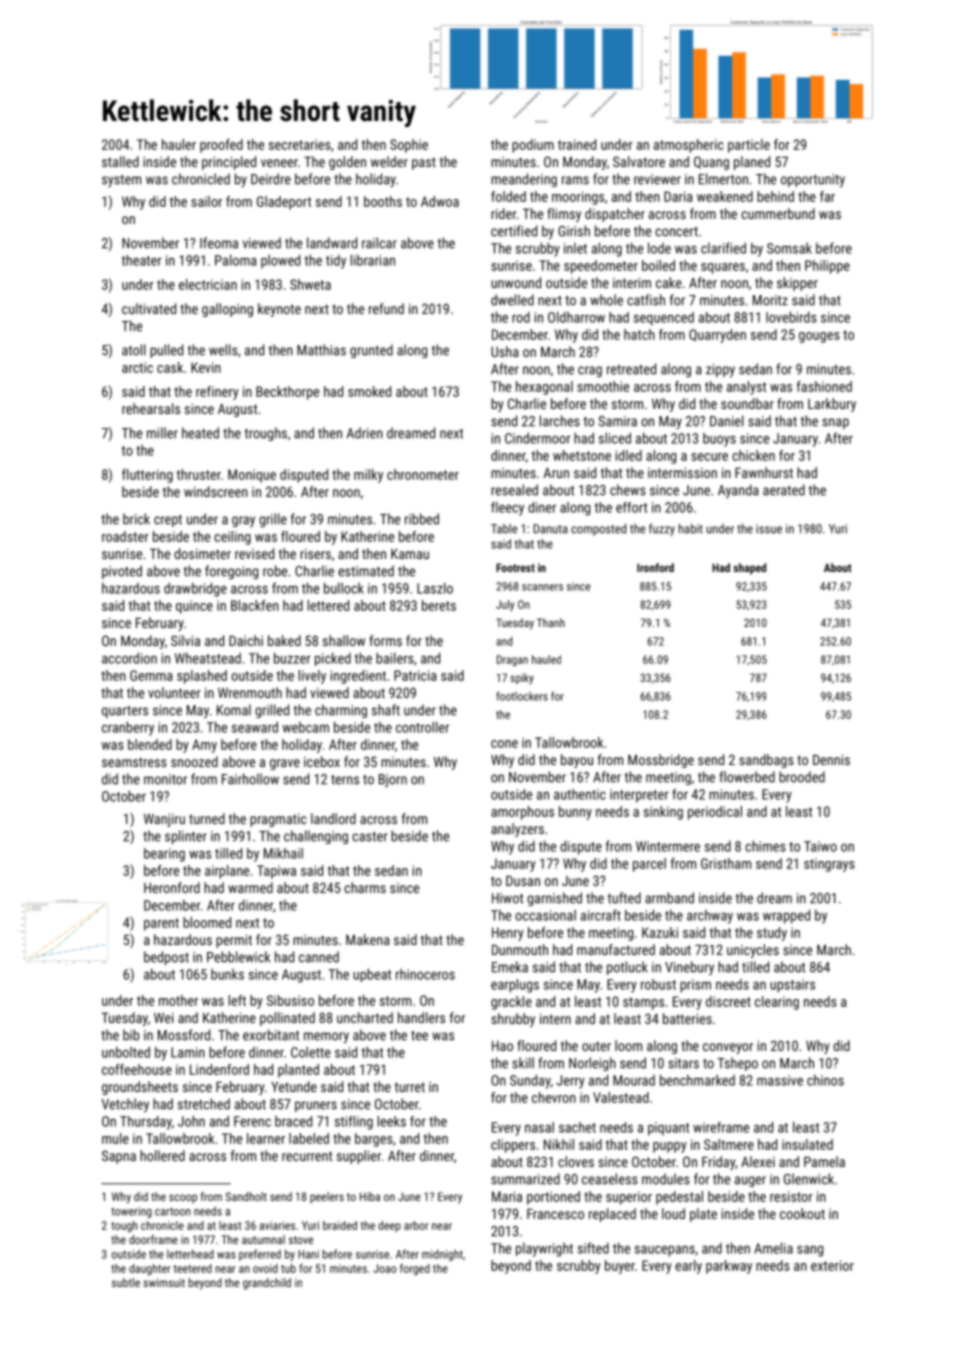  What do you see at coordinates (832, 1265) in the document?
I see `exterior` at bounding box center [832, 1265].
